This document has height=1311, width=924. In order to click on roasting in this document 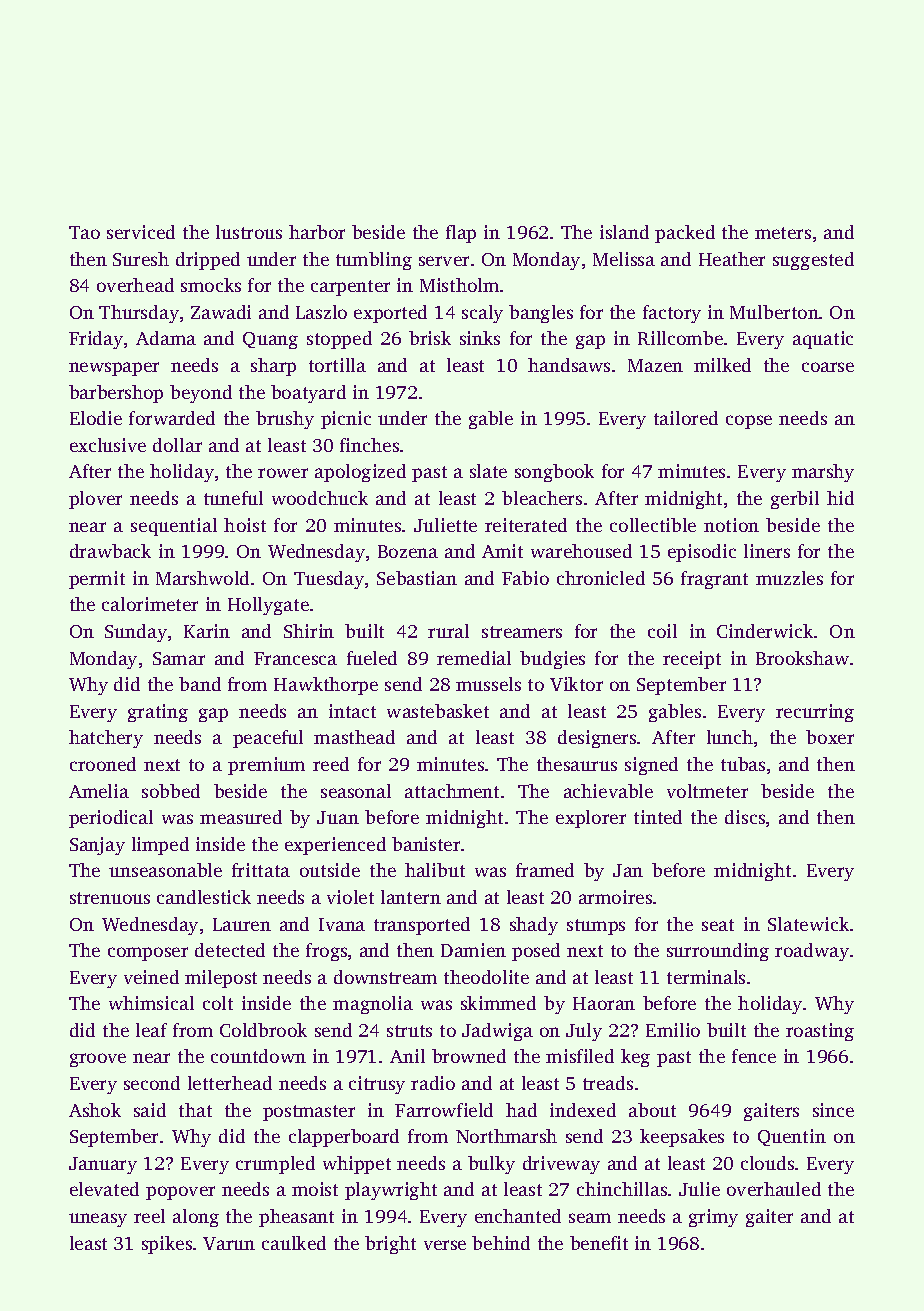, I will do `click(820, 1032)`.
